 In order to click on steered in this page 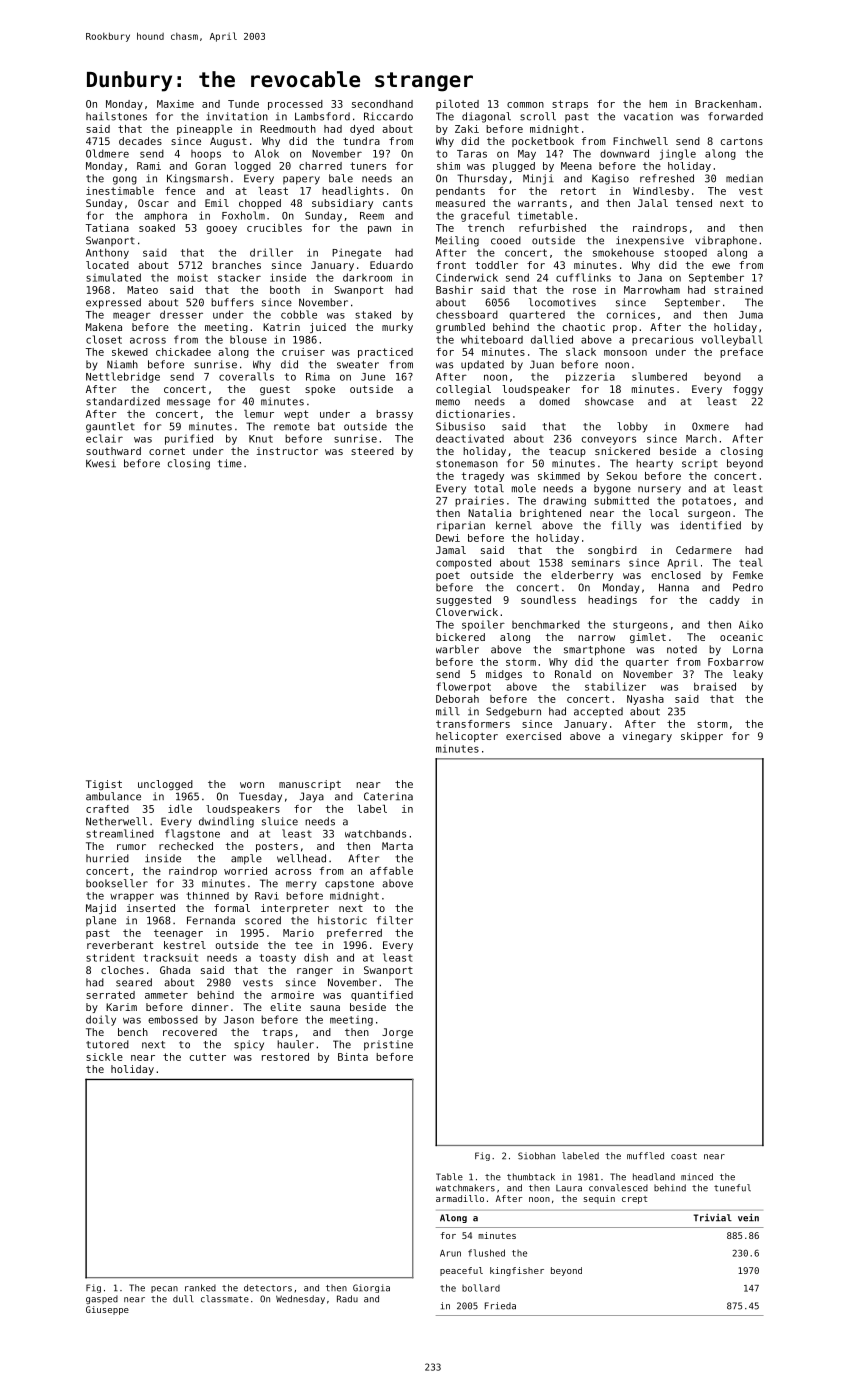, I will do `click(372, 451)`.
